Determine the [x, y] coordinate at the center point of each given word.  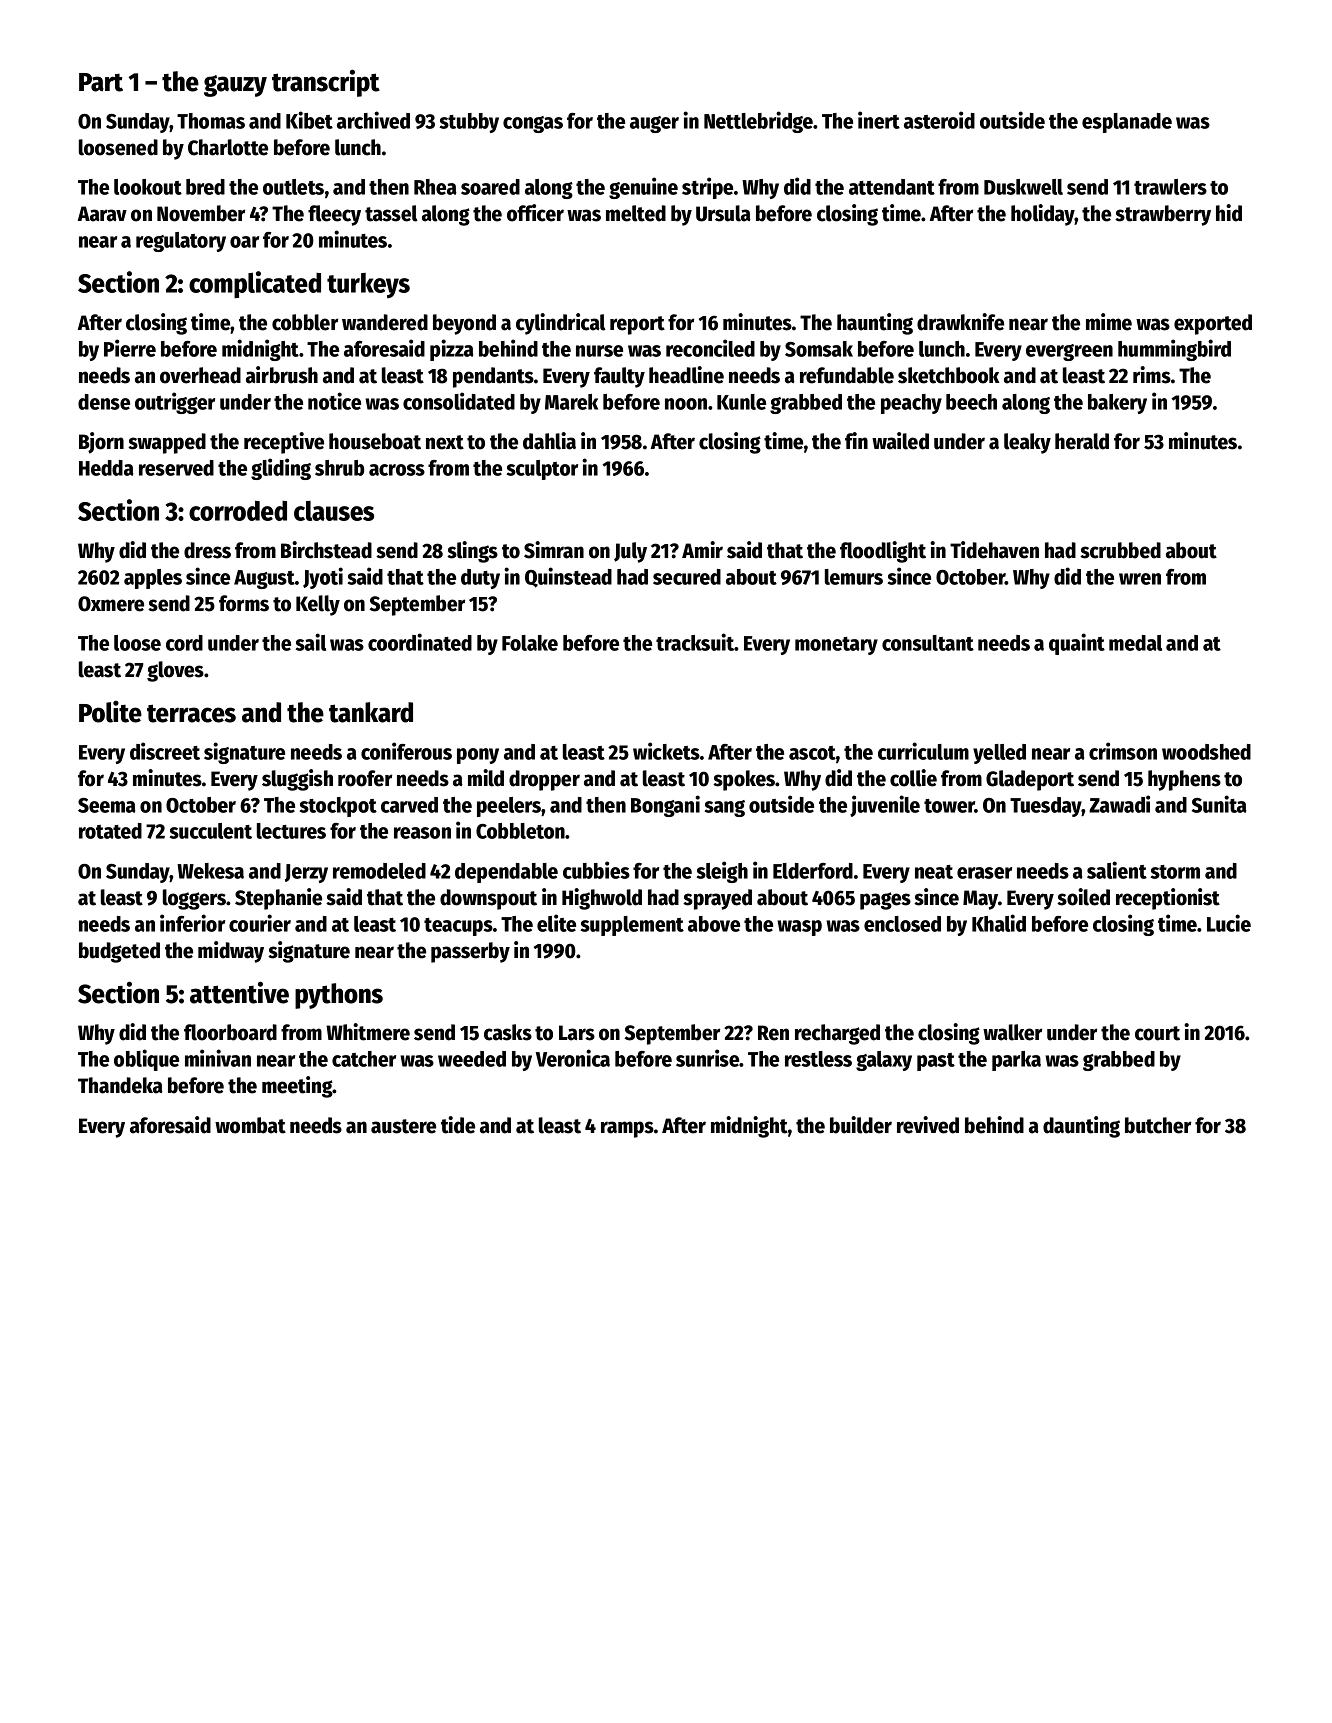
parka [1016, 1061]
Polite [110, 711]
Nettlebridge [758, 122]
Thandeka [120, 1085]
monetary [836, 646]
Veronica [573, 1058]
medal [1135, 643]
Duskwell [1023, 187]
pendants [493, 377]
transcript [326, 83]
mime [1109, 322]
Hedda [106, 468]
